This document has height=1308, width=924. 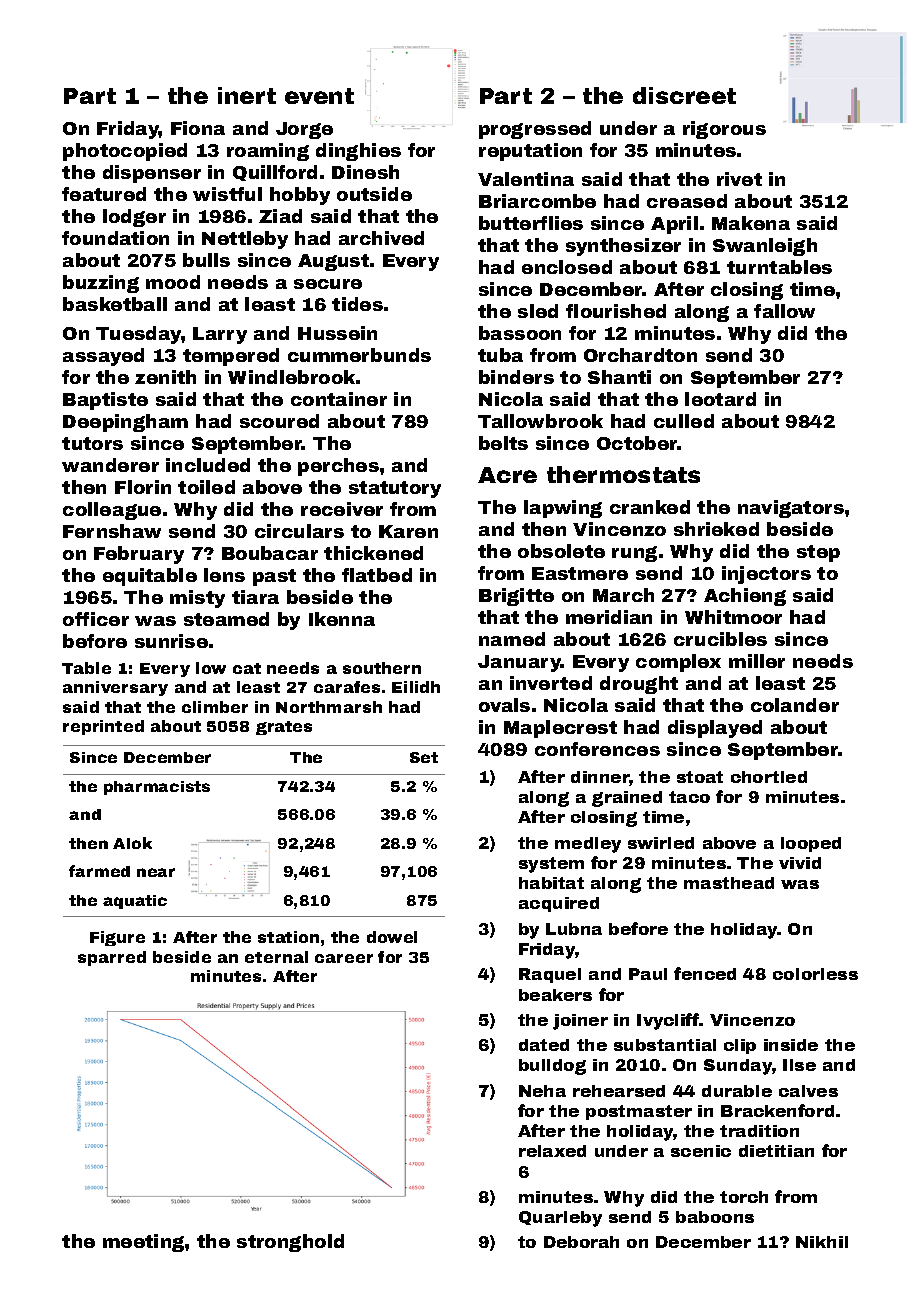 What do you see at coordinates (276, 957) in the document?
I see `eternal` at bounding box center [276, 957].
